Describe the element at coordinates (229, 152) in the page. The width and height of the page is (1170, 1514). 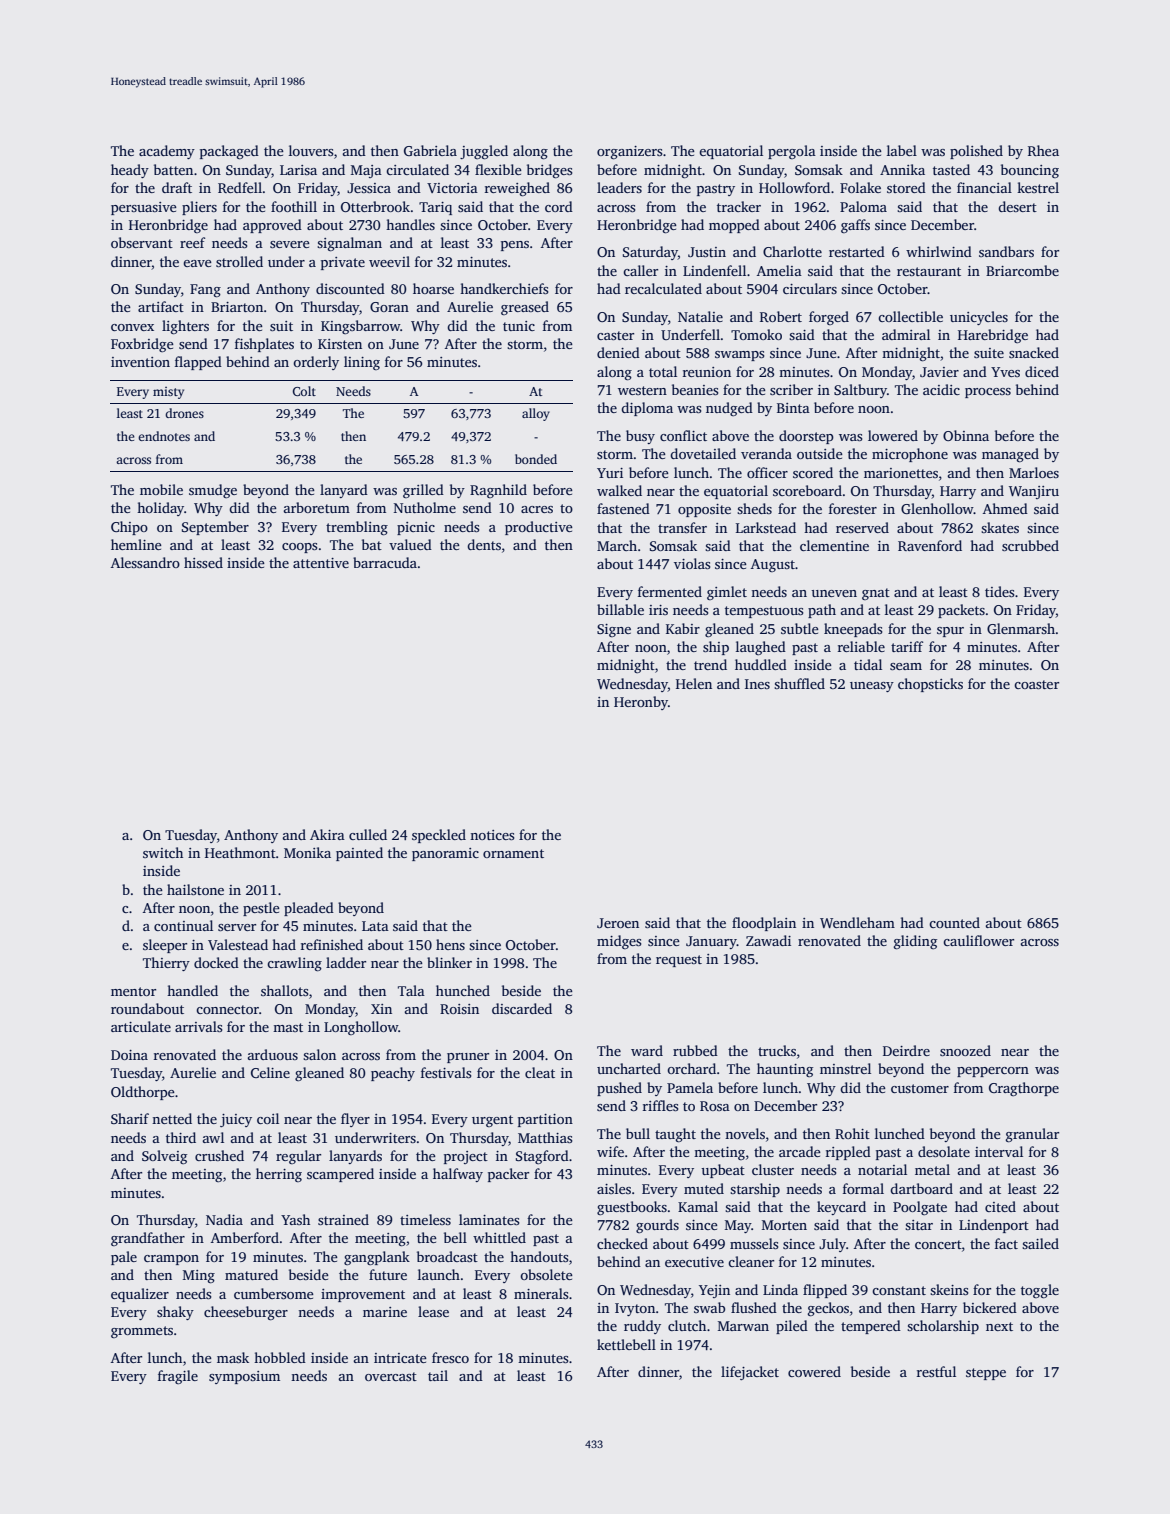
I see `packaged` at that location.
